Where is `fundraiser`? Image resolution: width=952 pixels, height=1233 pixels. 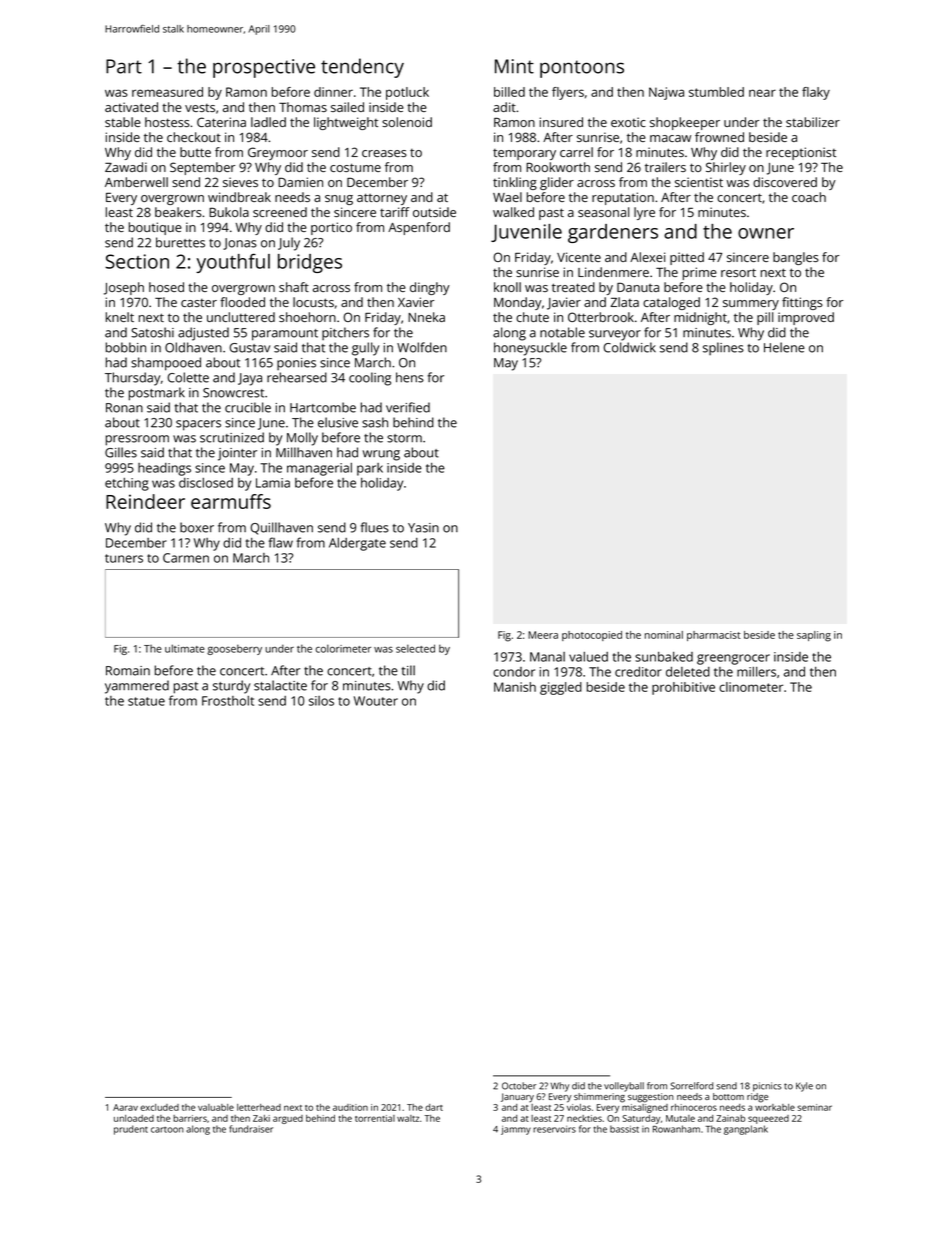 fundraiser is located at coordinates (251, 1129).
